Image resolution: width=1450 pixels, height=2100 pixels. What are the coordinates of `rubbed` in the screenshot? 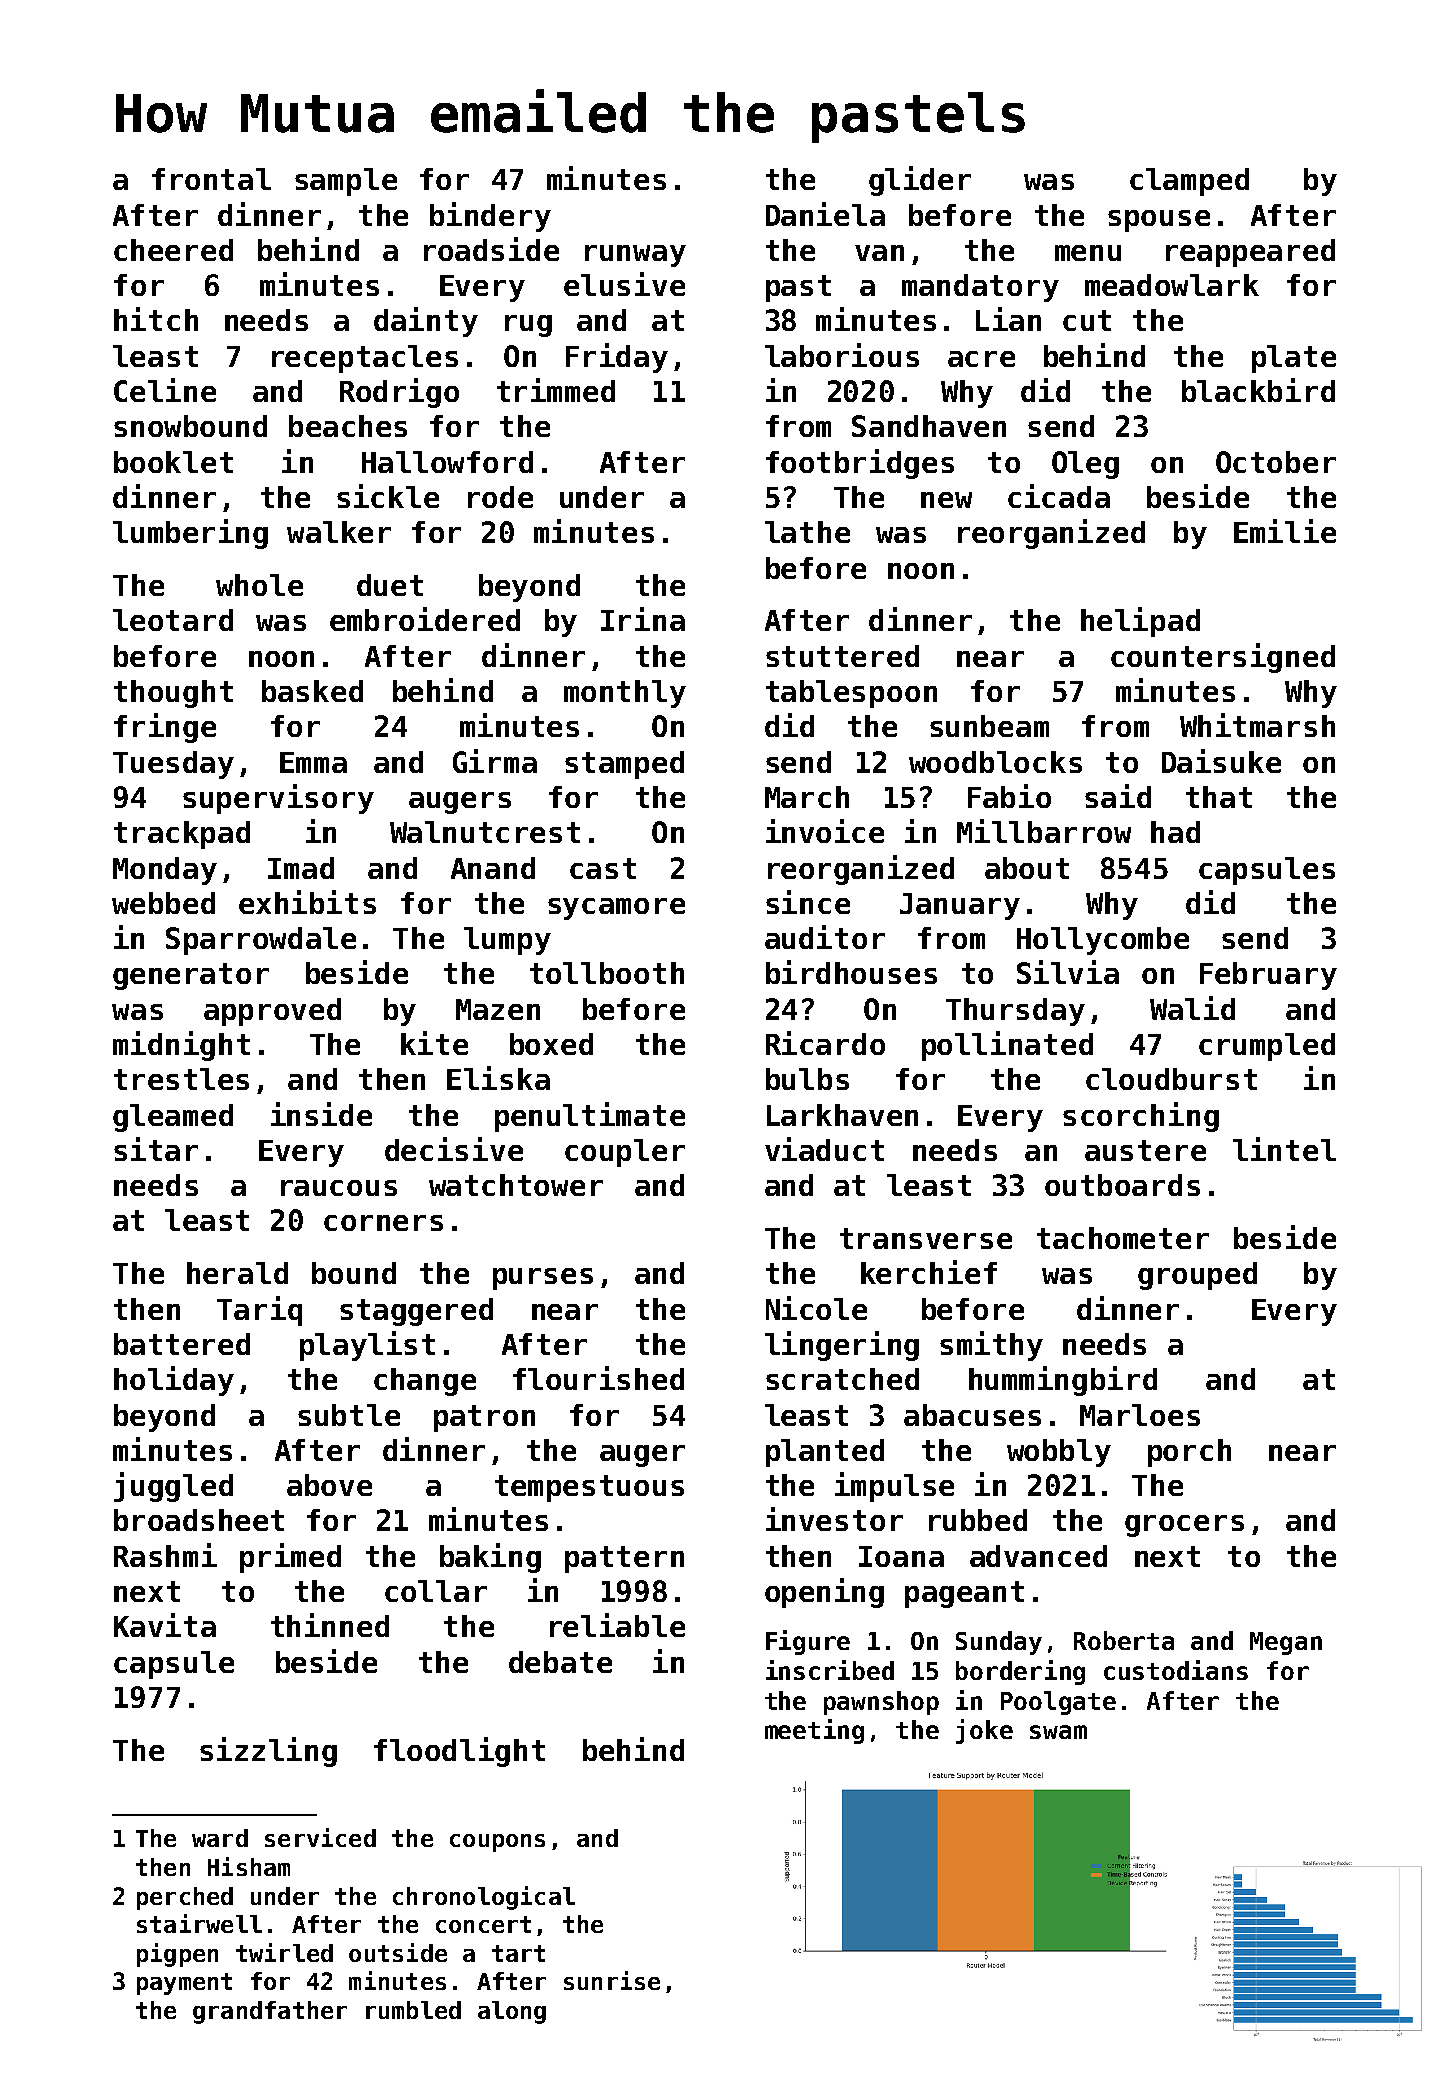 It's located at (978, 1520).
